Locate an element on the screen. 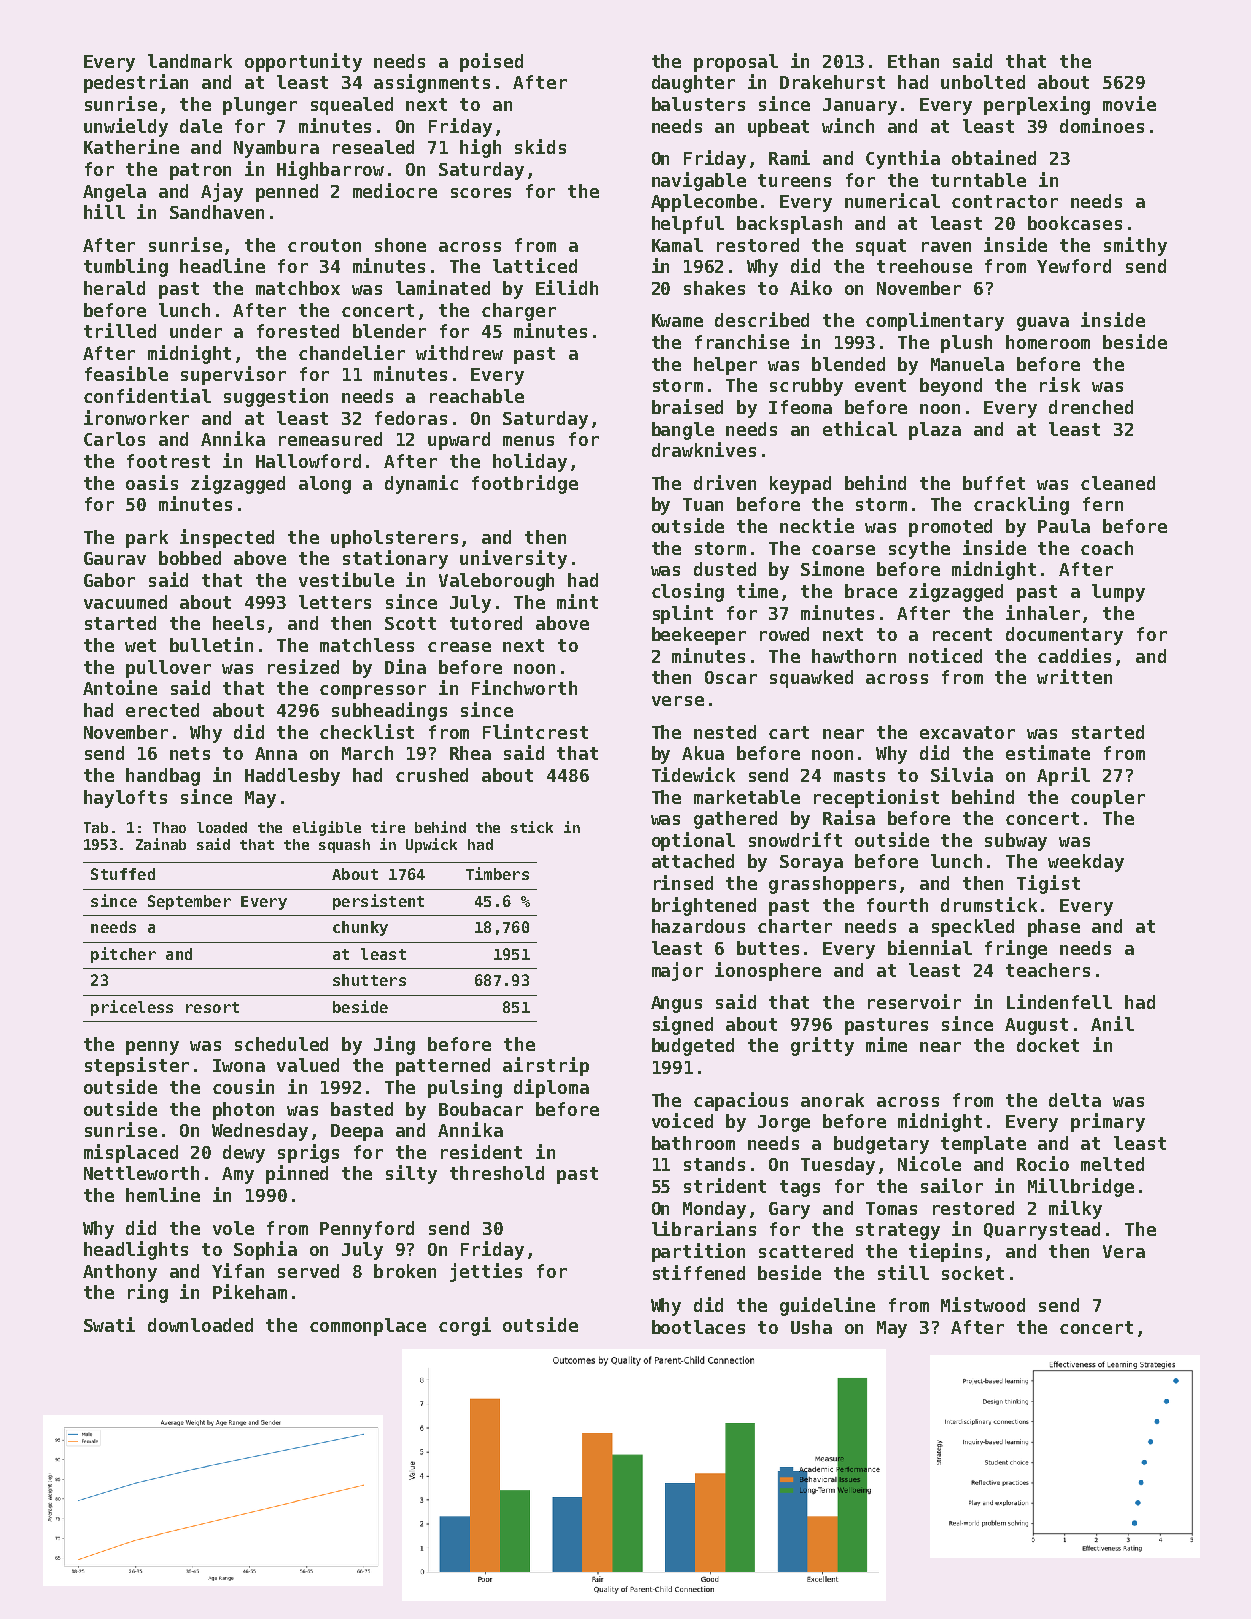 This screenshot has width=1251, height=1619. commonplace is located at coordinates (368, 1327).
